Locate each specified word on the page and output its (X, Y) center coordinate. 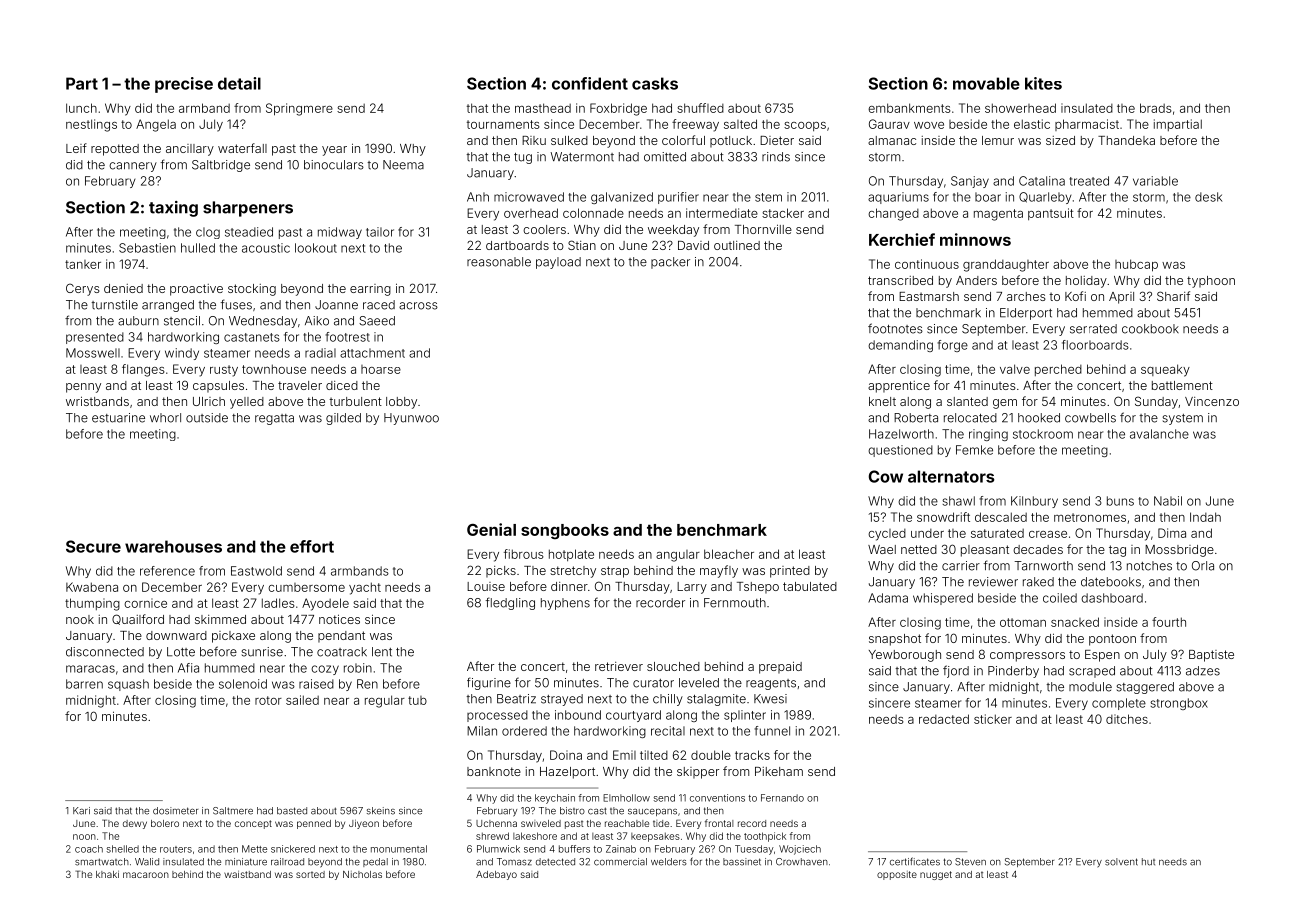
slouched (673, 666)
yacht (365, 588)
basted (292, 811)
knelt (882, 401)
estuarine (118, 418)
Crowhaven (802, 862)
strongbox (1179, 704)
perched (1058, 370)
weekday (673, 231)
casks (655, 83)
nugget (936, 875)
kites (1043, 83)
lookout (316, 248)
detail (239, 83)
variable (1155, 181)
